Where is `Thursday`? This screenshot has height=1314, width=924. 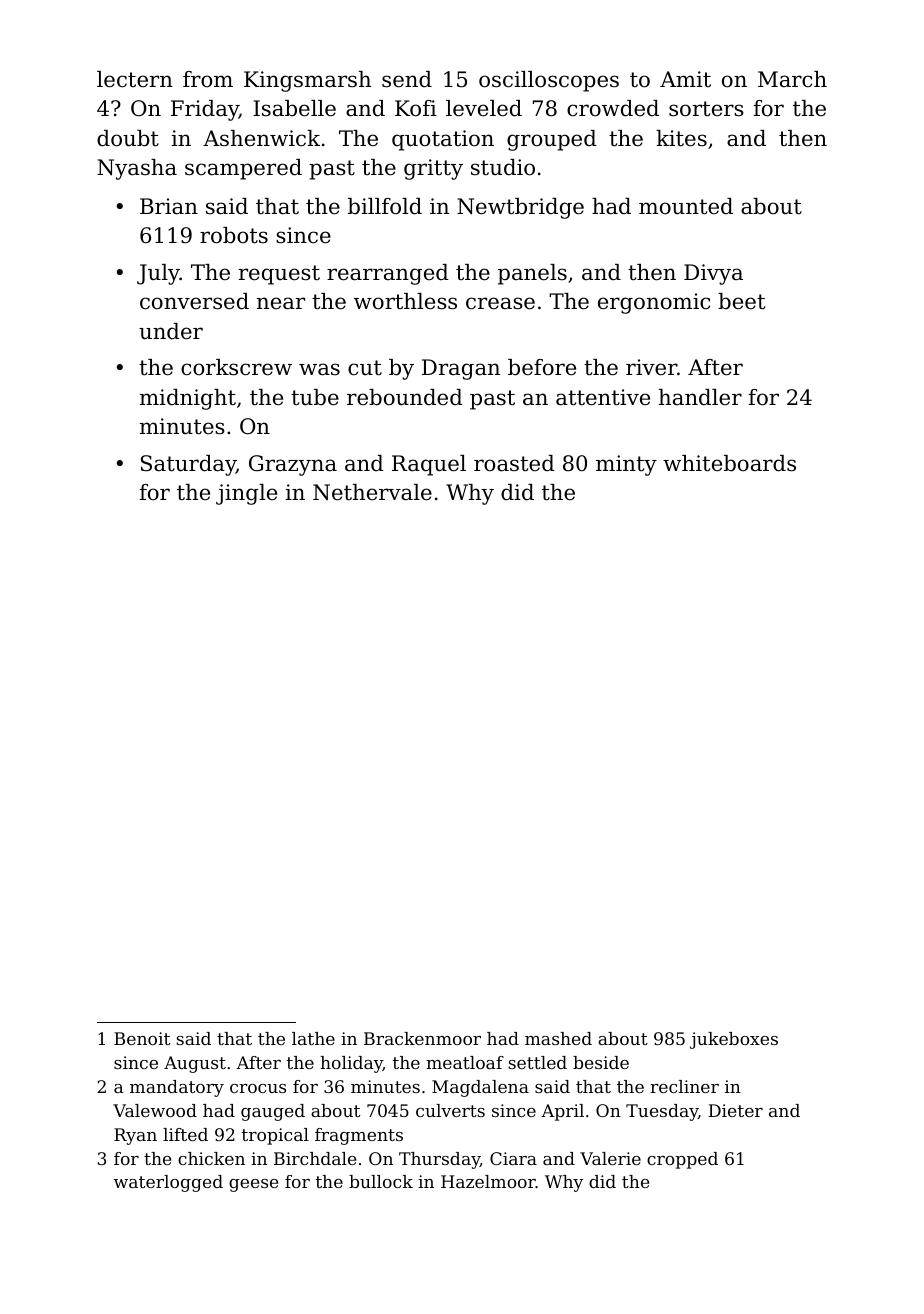
Thursday is located at coordinates (439, 1160).
